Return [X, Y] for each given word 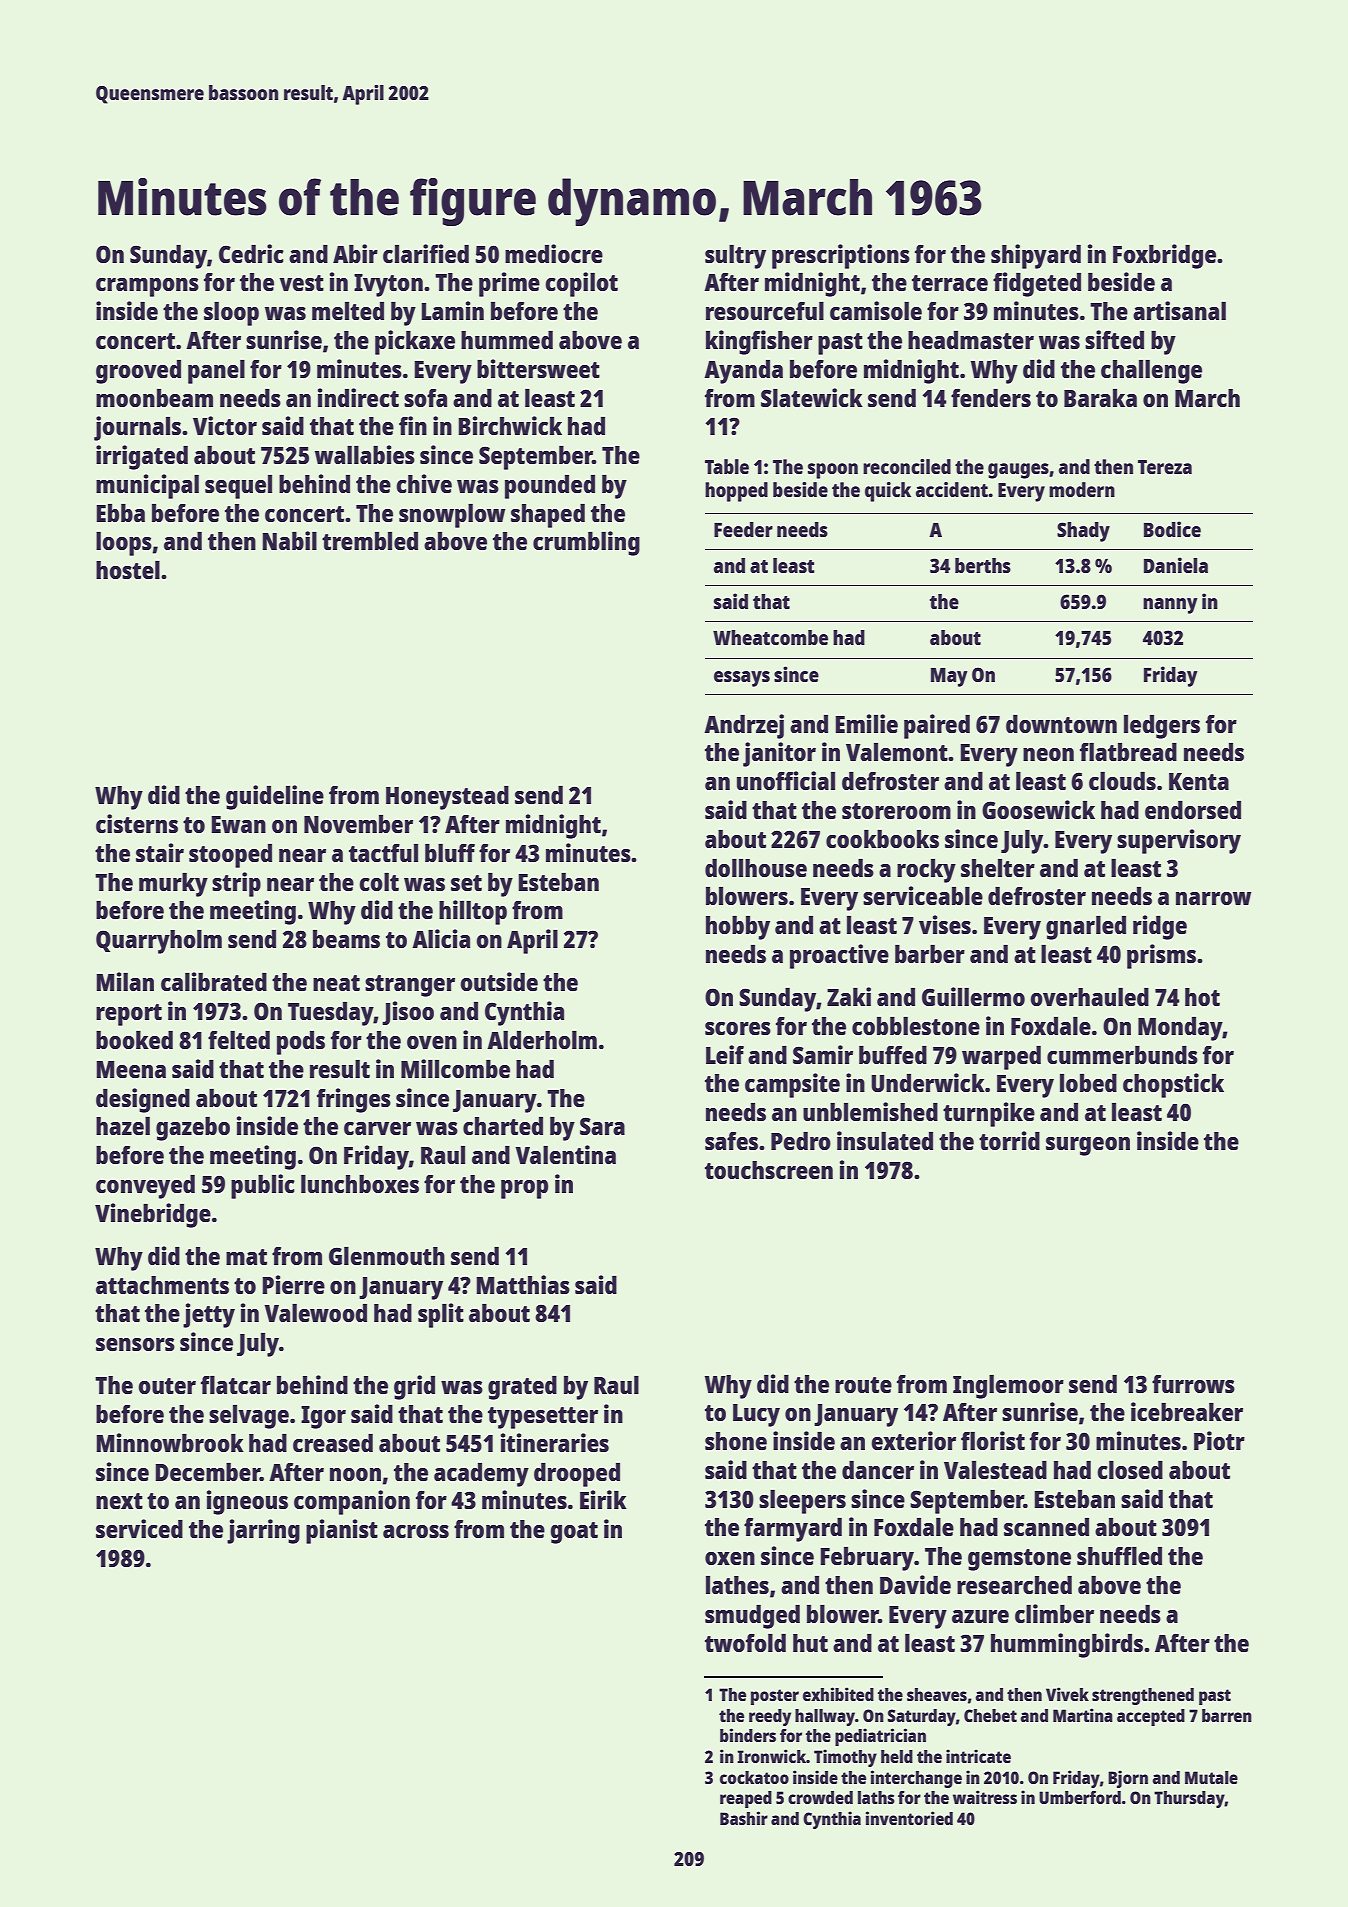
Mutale [1211, 1777]
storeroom [896, 811]
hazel [123, 1126]
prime [509, 284]
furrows [1193, 1384]
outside [499, 981]
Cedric [251, 253]
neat [336, 983]
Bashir [744, 1818]
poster [775, 1697]
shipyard [1036, 256]
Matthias [523, 1284]
